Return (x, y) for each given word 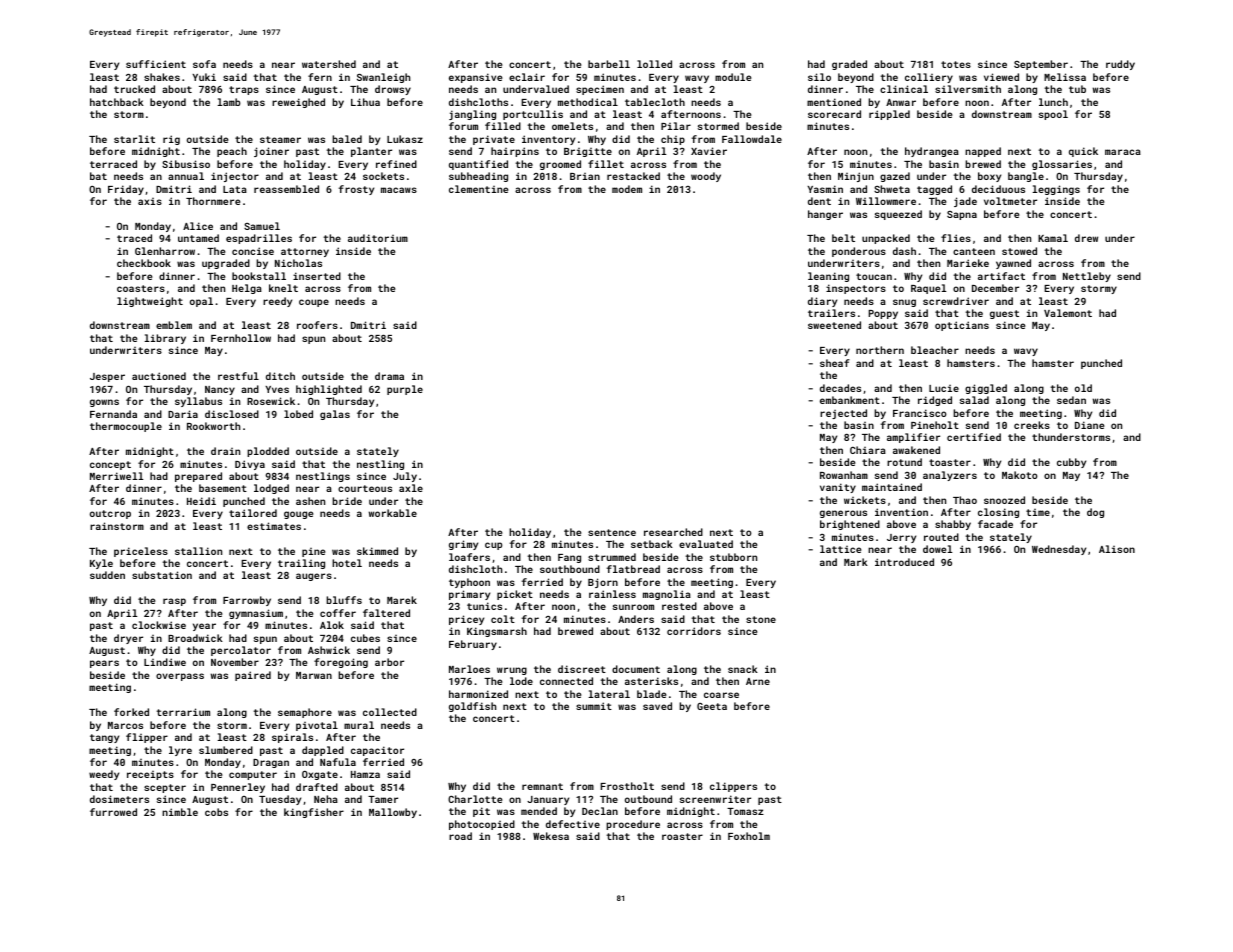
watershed (329, 64)
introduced (904, 562)
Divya (250, 465)
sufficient (156, 64)
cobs (216, 812)
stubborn (733, 557)
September (1041, 65)
